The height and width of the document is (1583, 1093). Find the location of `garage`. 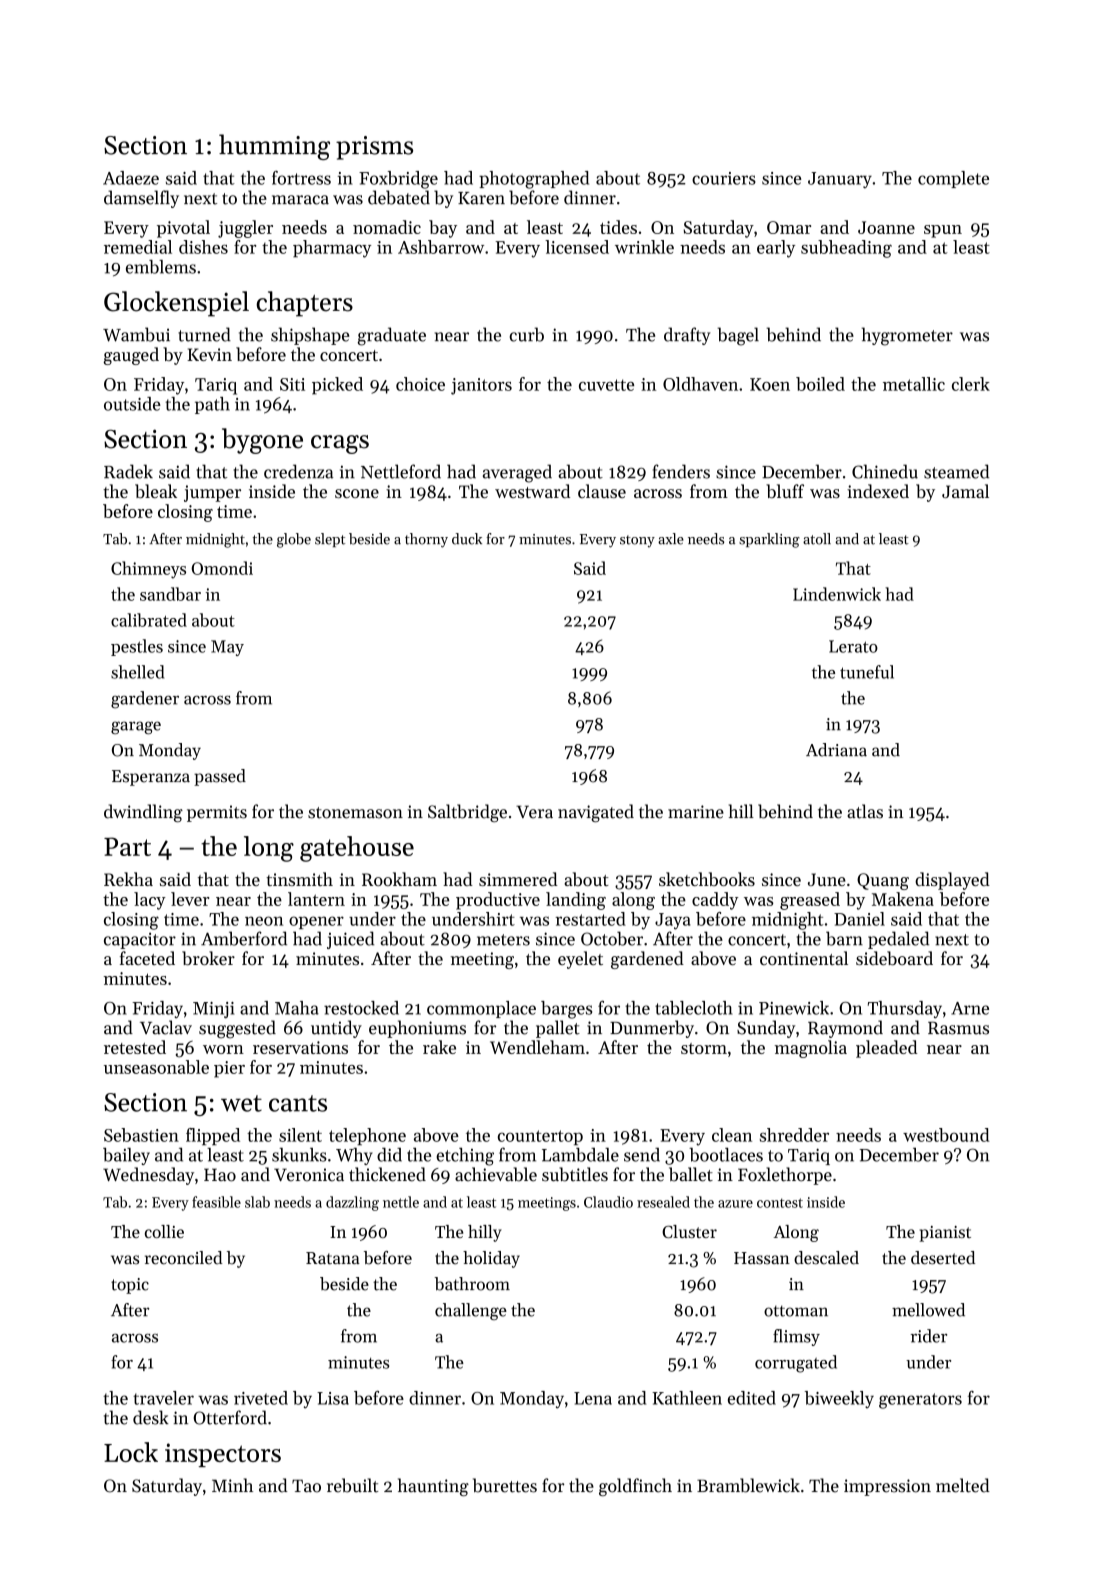

garage is located at coordinates (136, 728).
